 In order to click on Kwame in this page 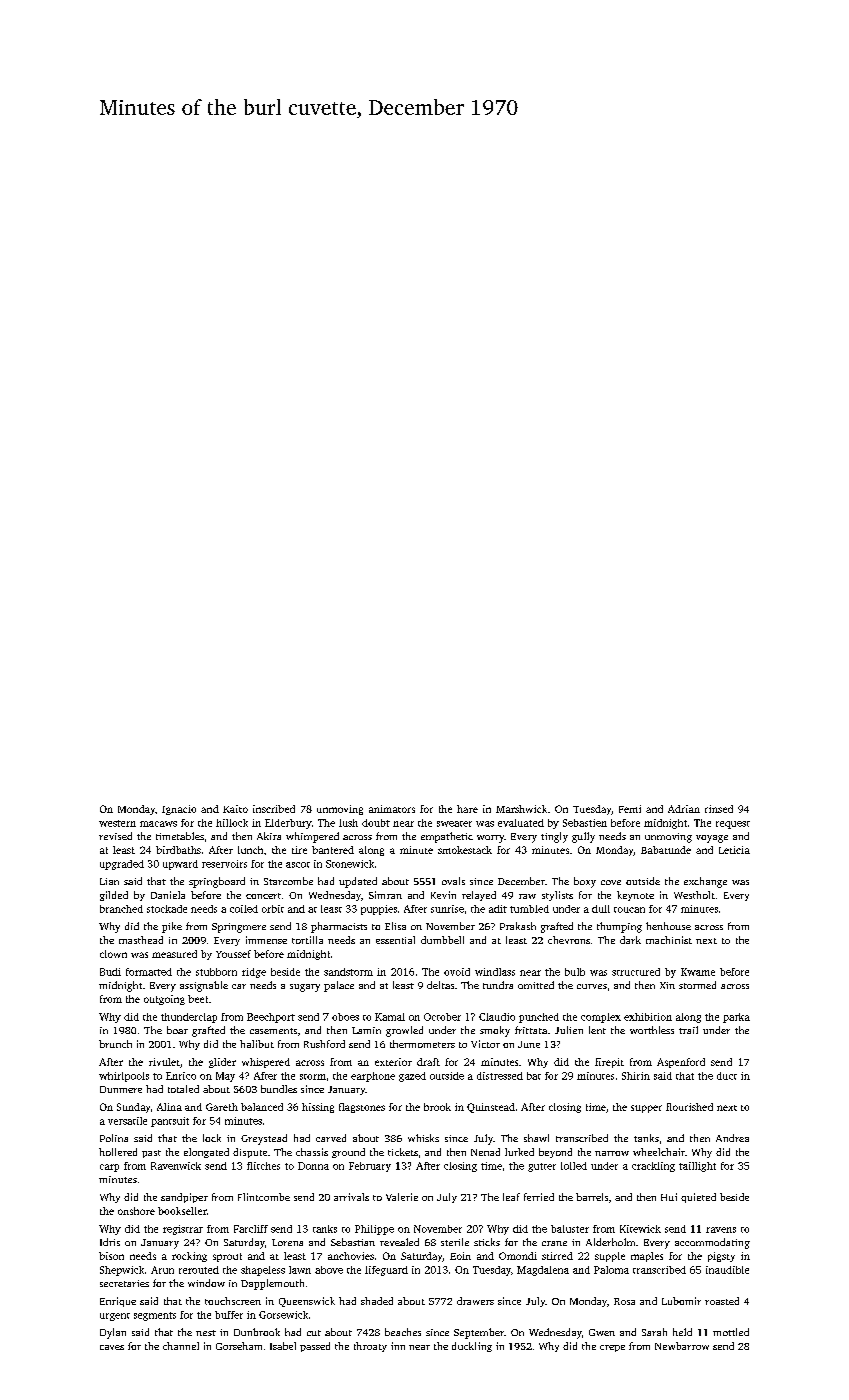, I will do `click(698, 972)`.
